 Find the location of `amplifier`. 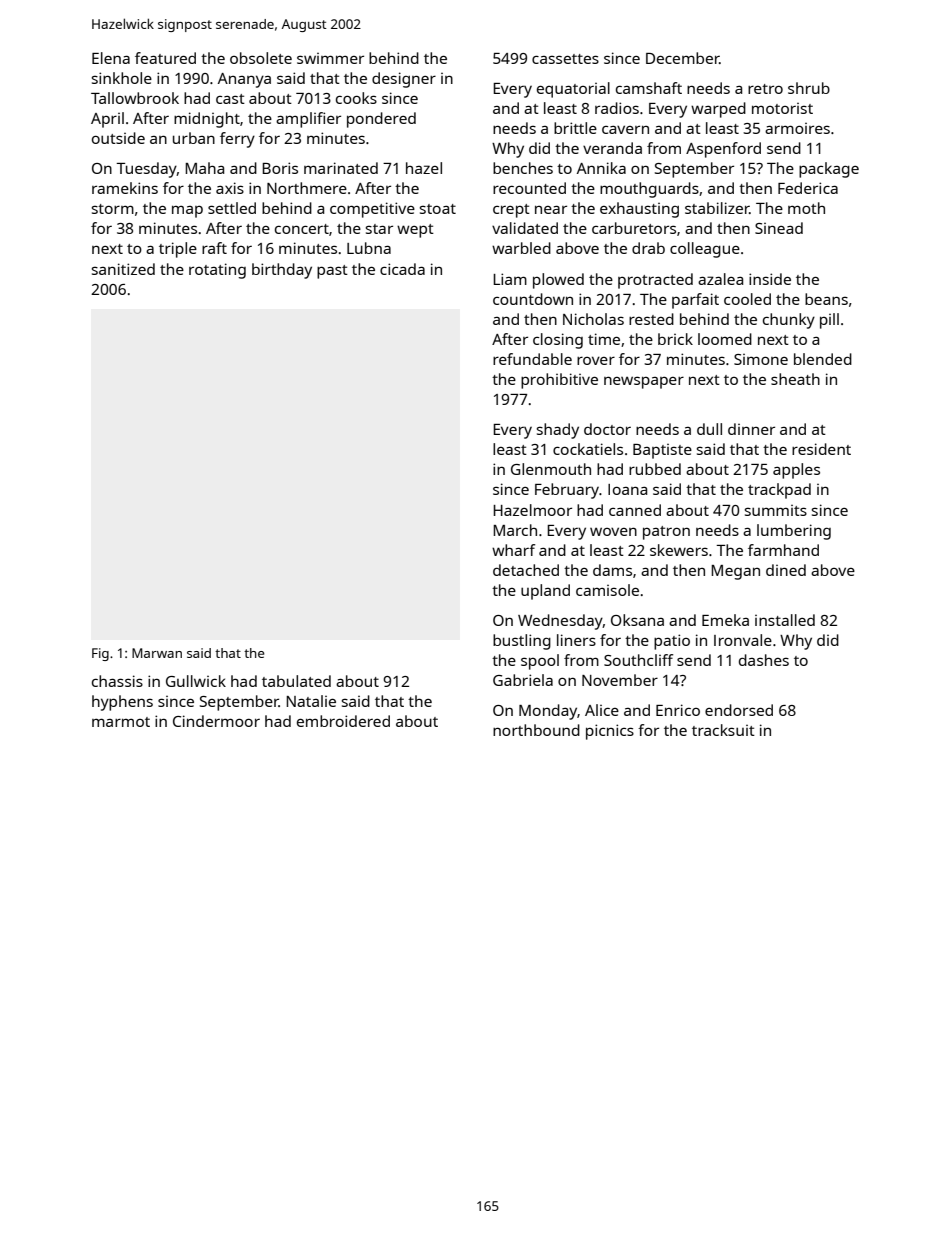

amplifier is located at coordinates (308, 120).
